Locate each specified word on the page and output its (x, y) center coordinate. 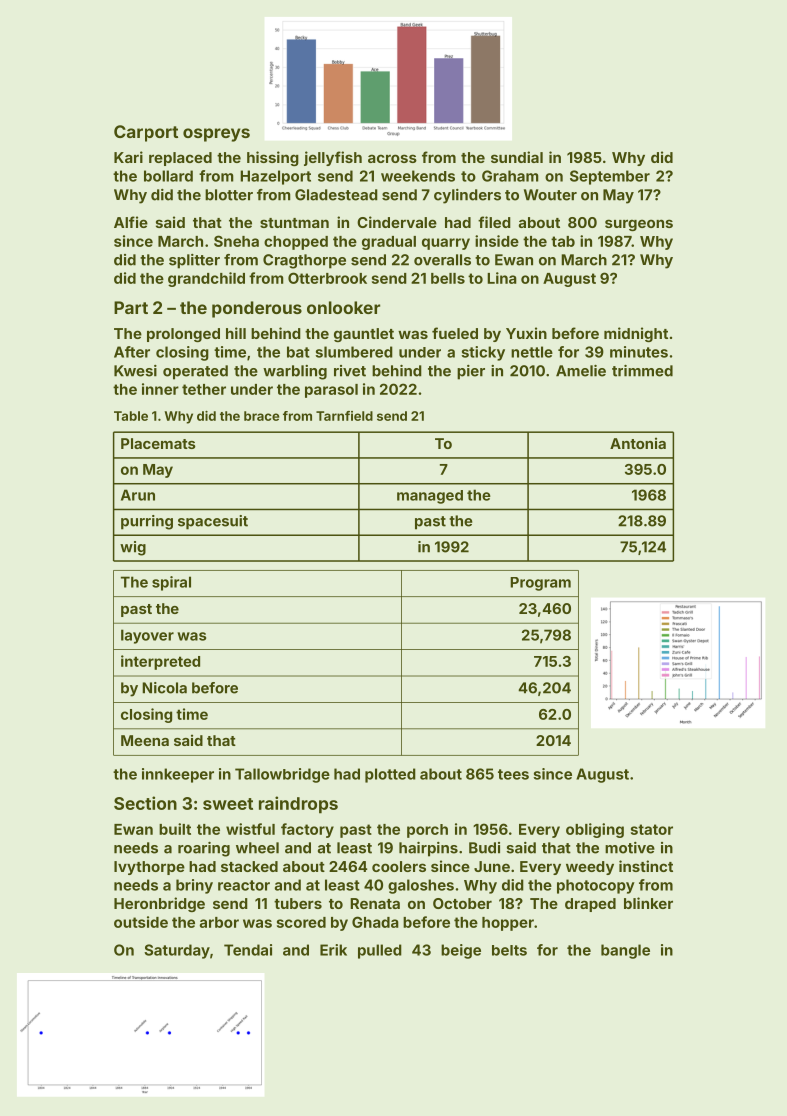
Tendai (248, 950)
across (392, 158)
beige (461, 951)
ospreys (216, 135)
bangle (625, 951)
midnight (636, 334)
